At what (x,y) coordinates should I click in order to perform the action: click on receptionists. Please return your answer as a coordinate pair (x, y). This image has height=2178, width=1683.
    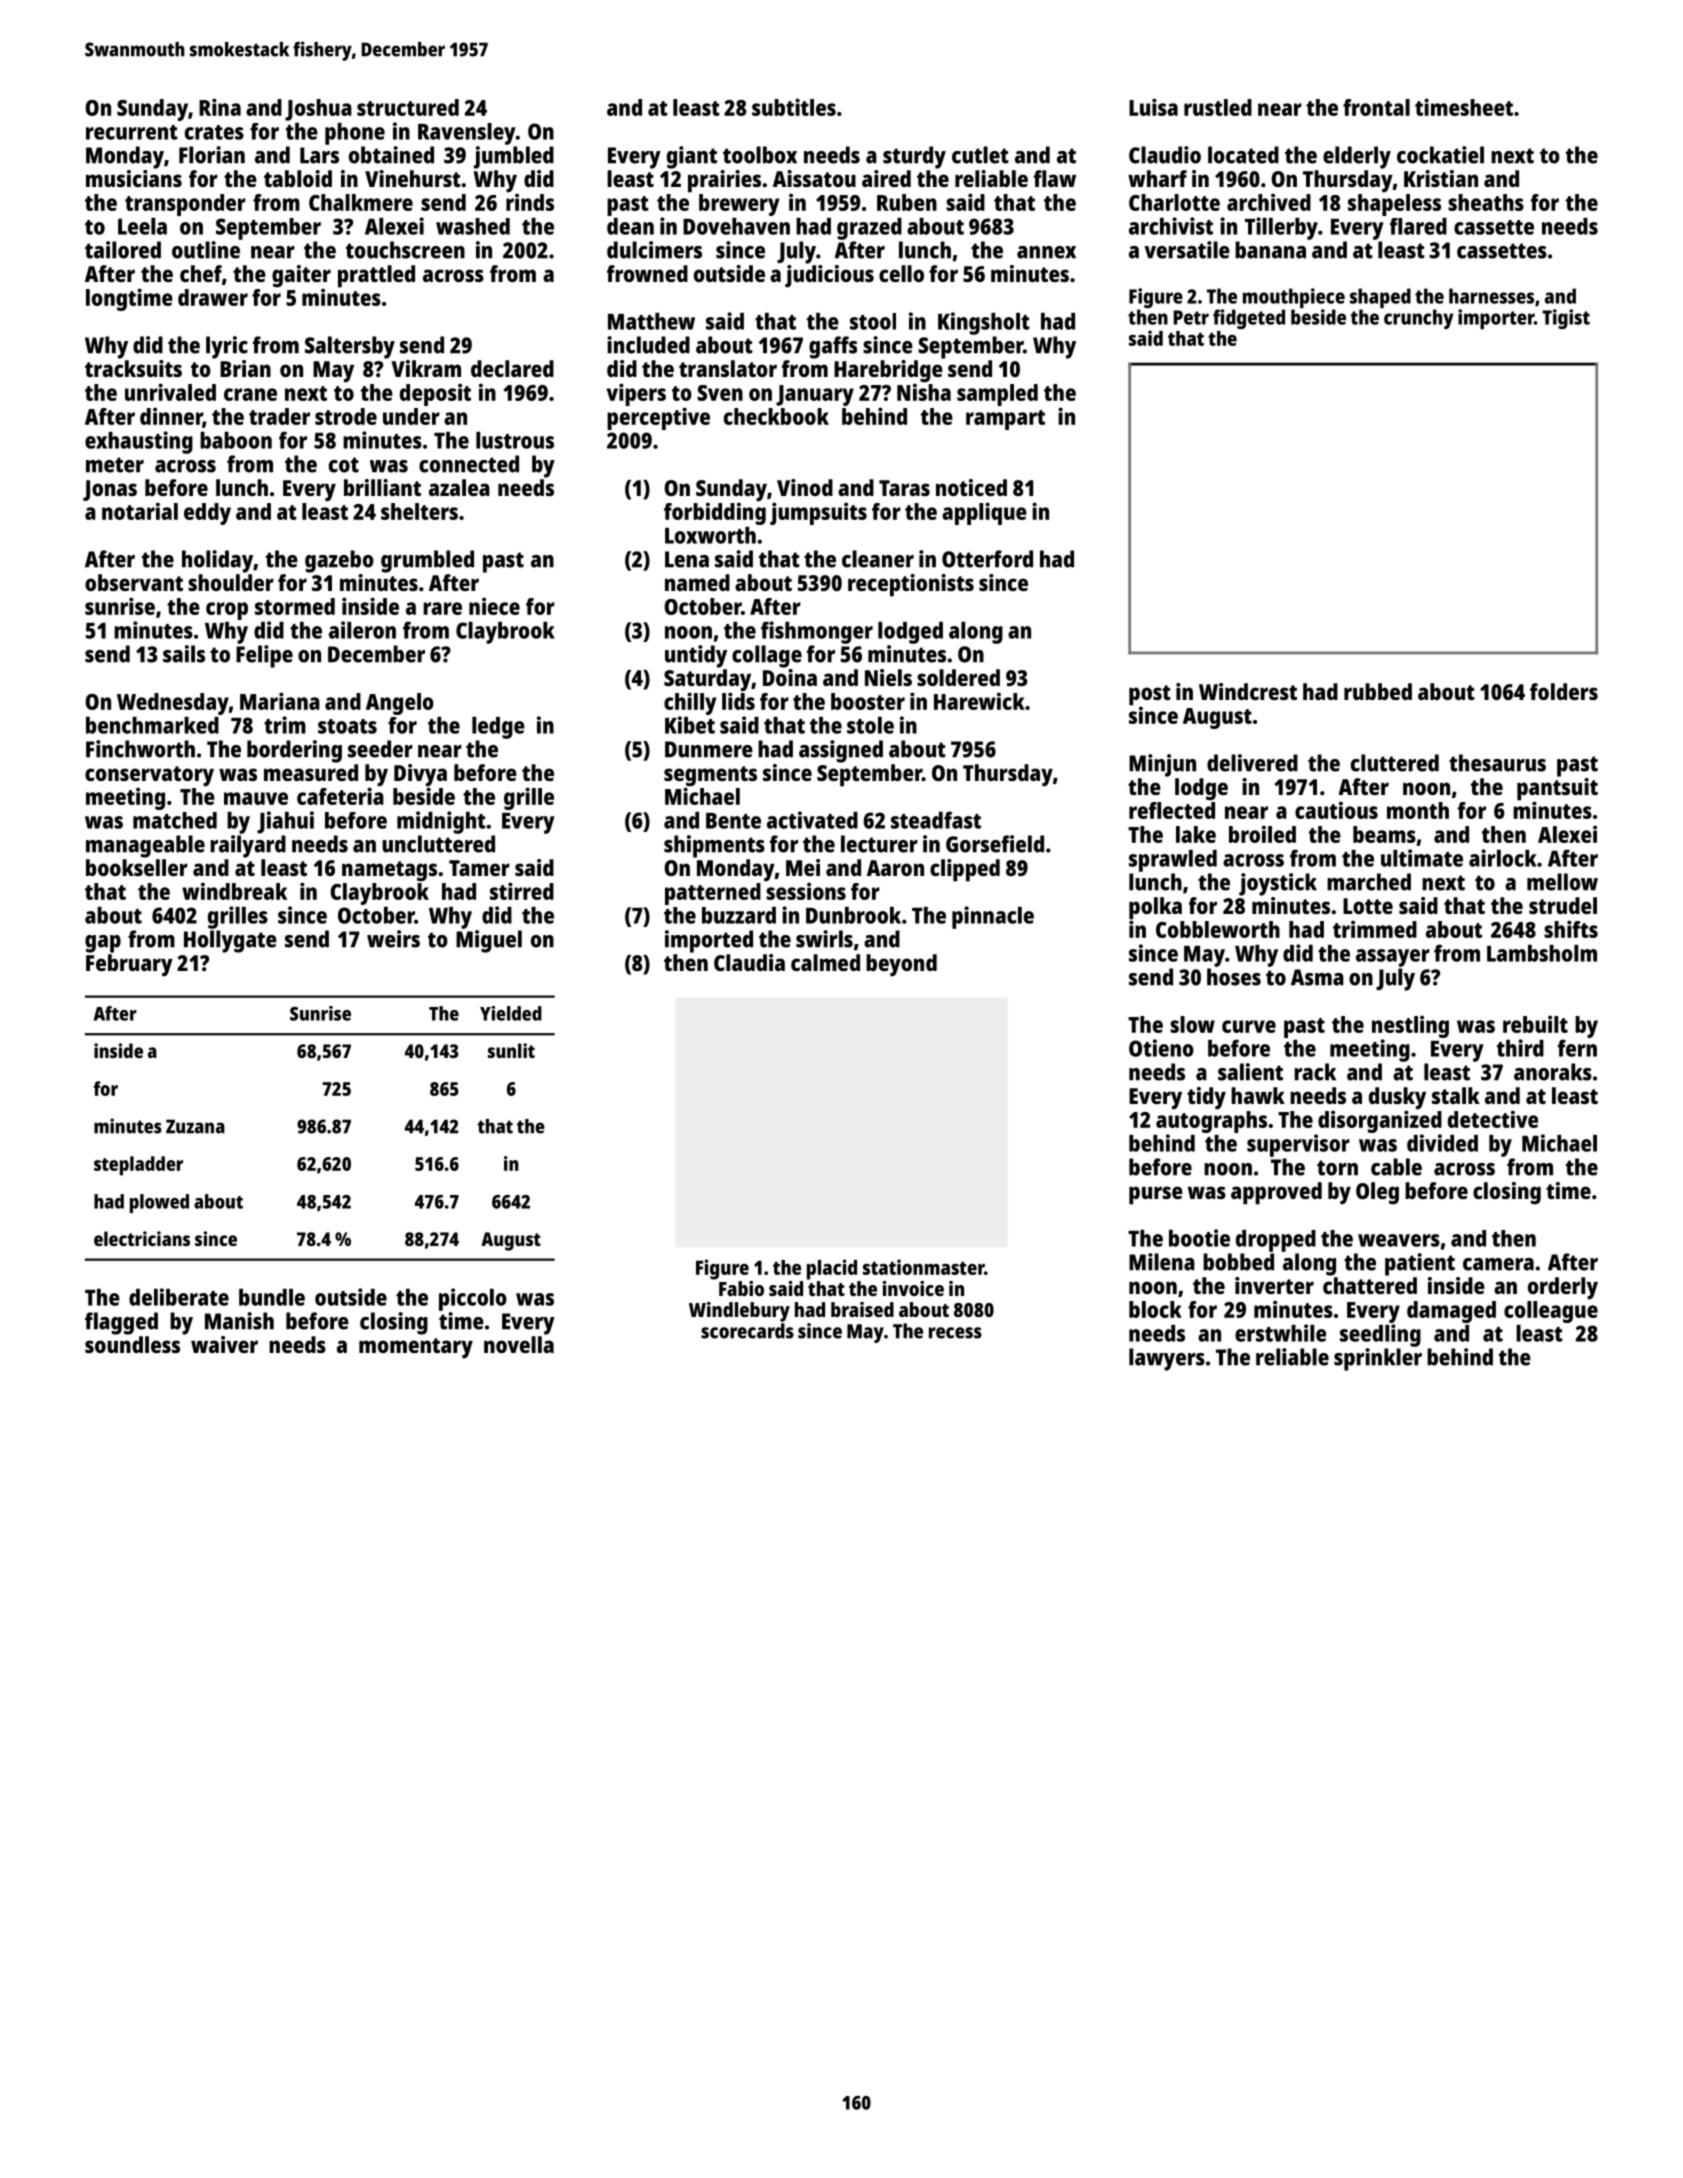
    Looking at the image, I should click on (911, 585).
